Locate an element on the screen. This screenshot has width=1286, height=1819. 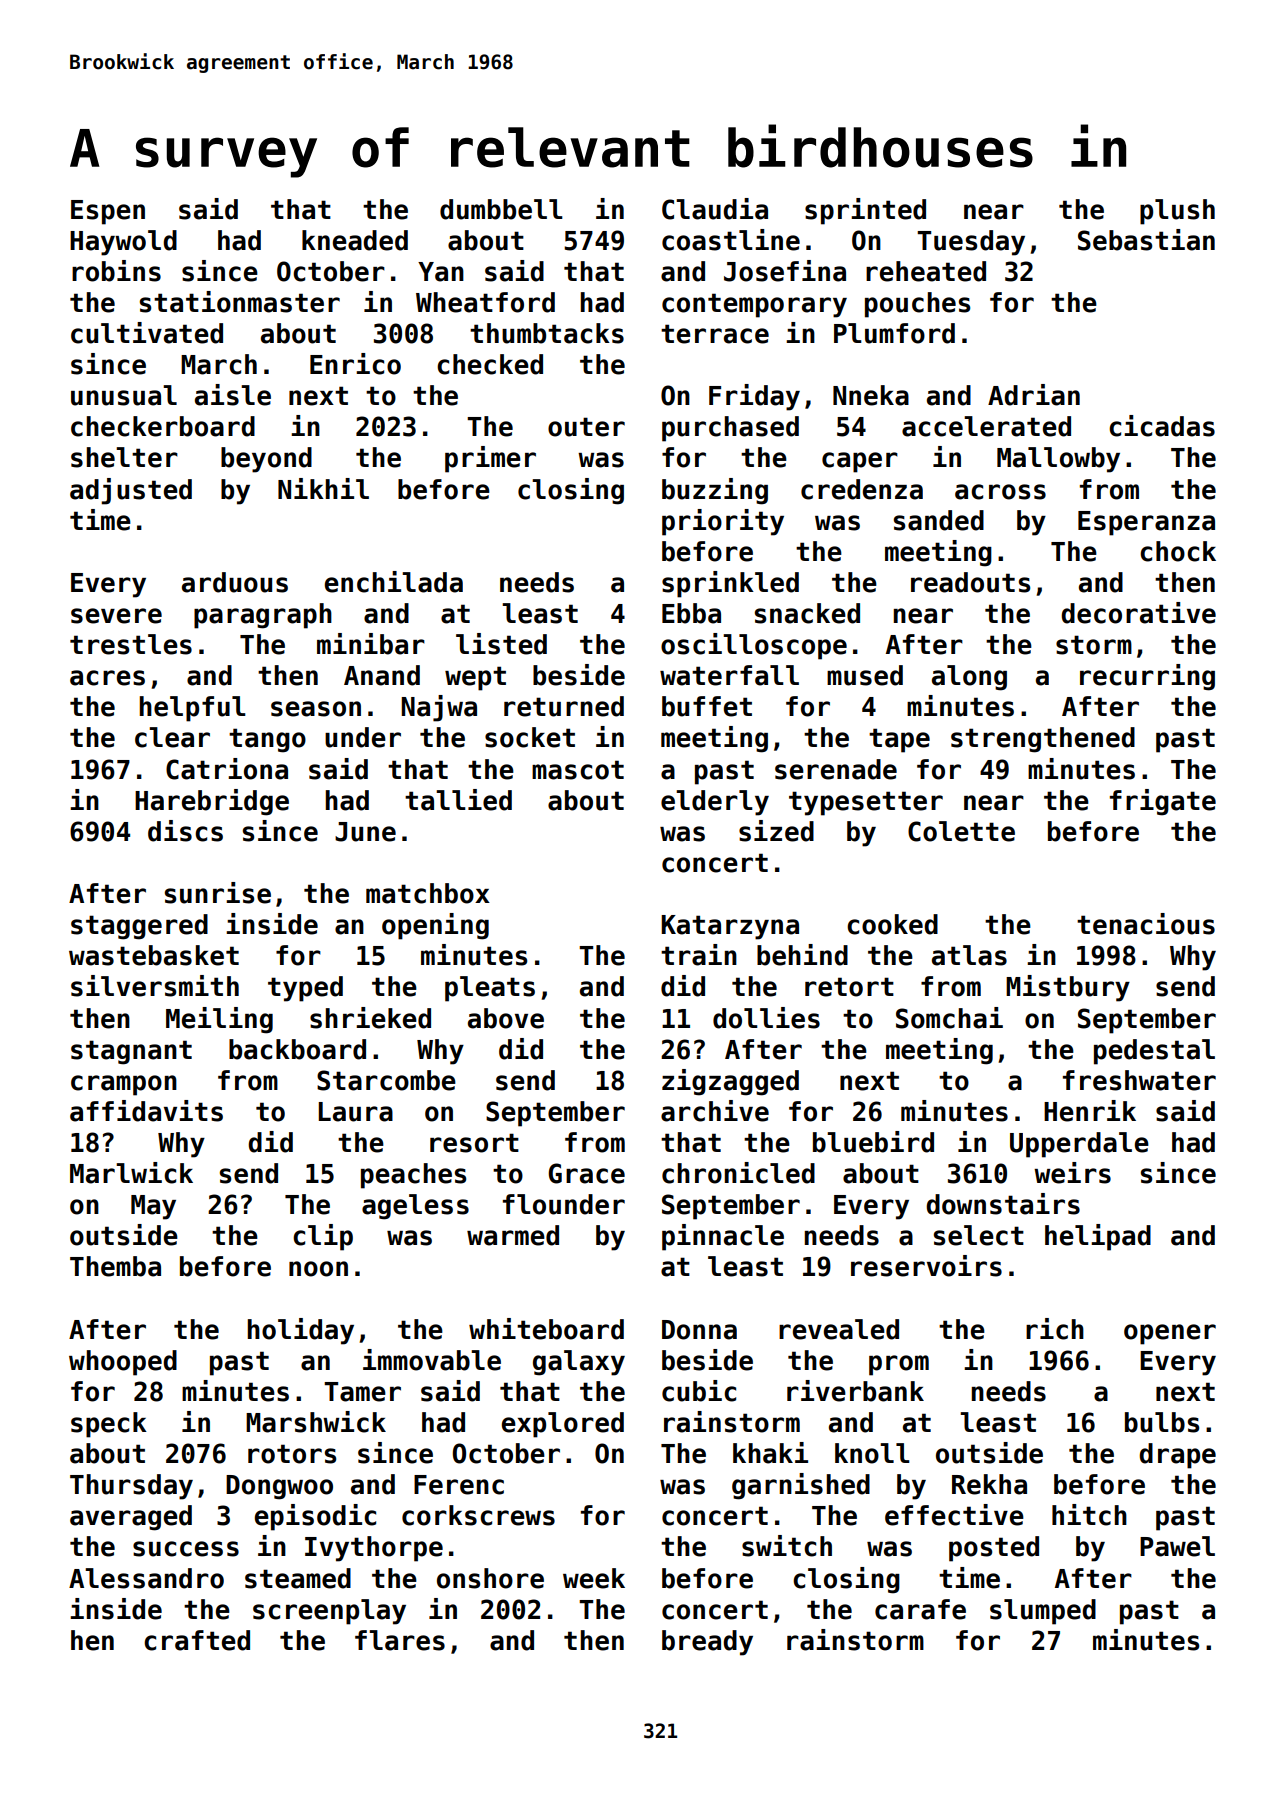
dollies is located at coordinates (766, 1018).
